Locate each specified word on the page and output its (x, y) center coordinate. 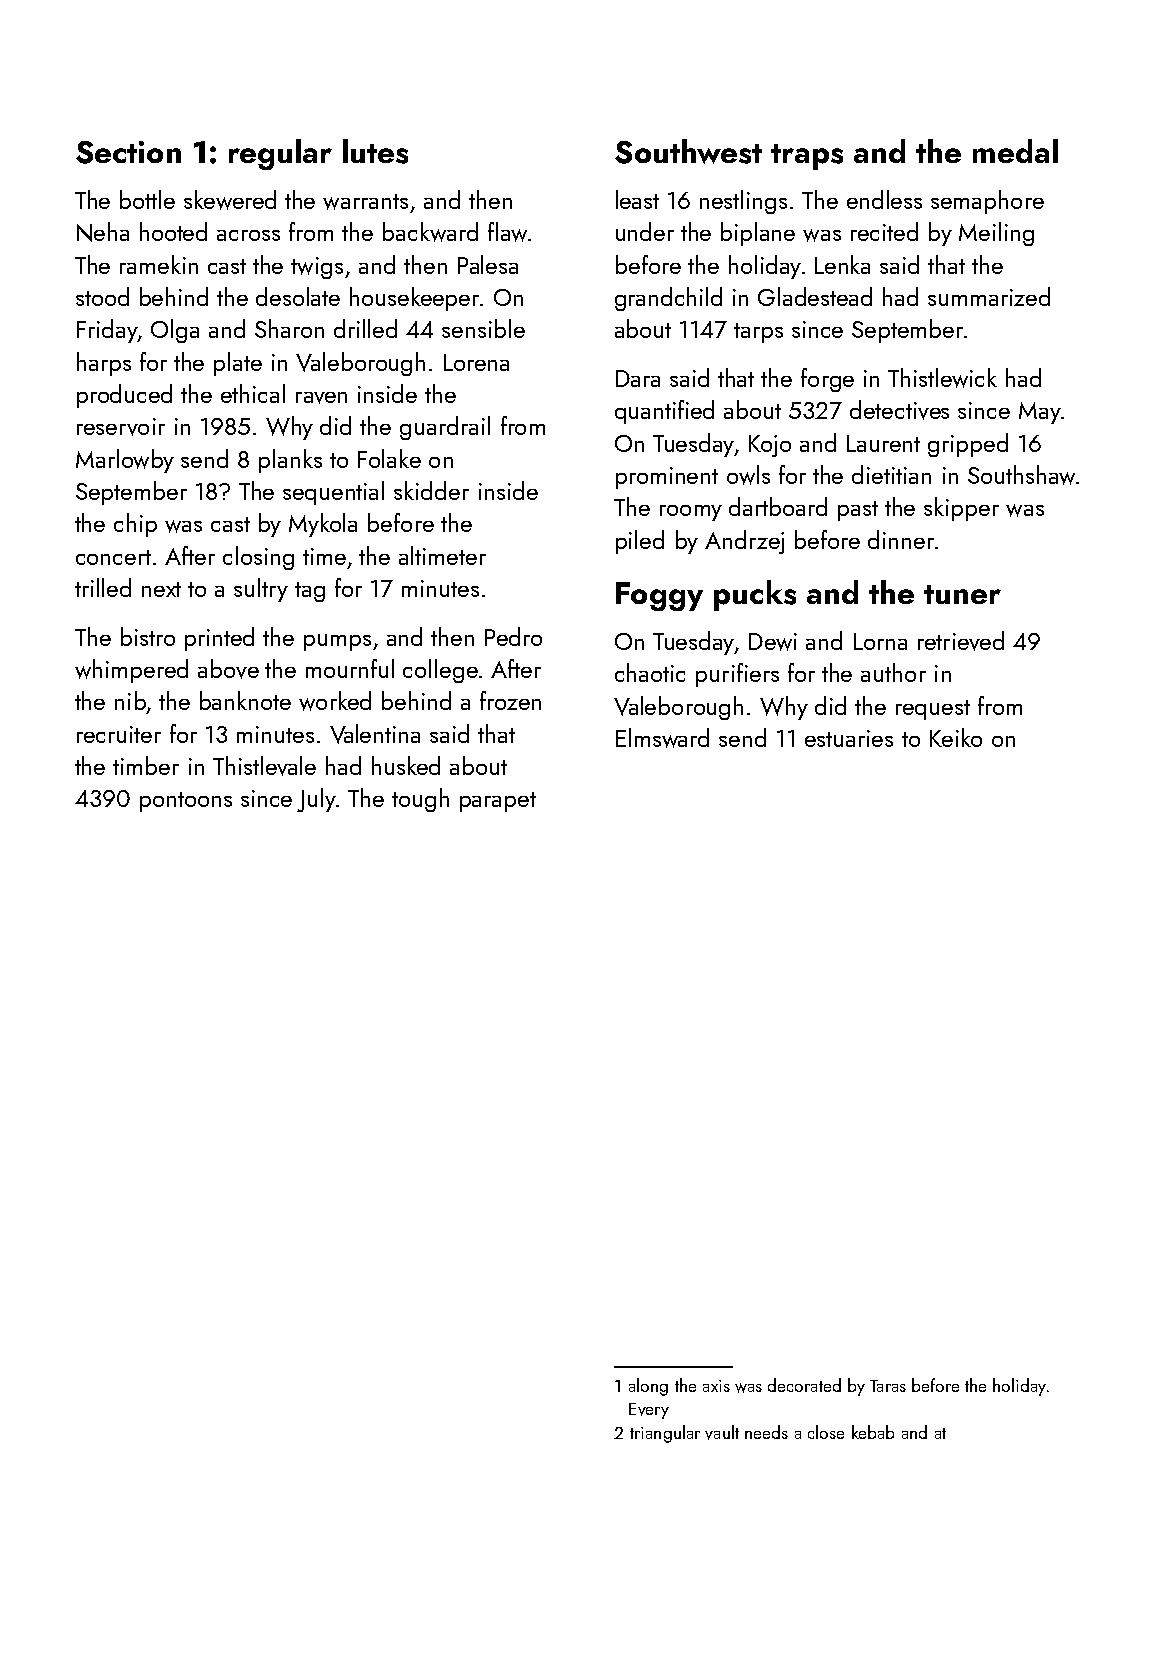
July (316, 800)
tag (310, 592)
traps (807, 157)
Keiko (956, 737)
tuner (962, 594)
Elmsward (662, 738)
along (648, 1387)
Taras (888, 1386)
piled (640, 542)
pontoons (186, 802)
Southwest (688, 151)
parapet (498, 802)
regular (280, 154)
